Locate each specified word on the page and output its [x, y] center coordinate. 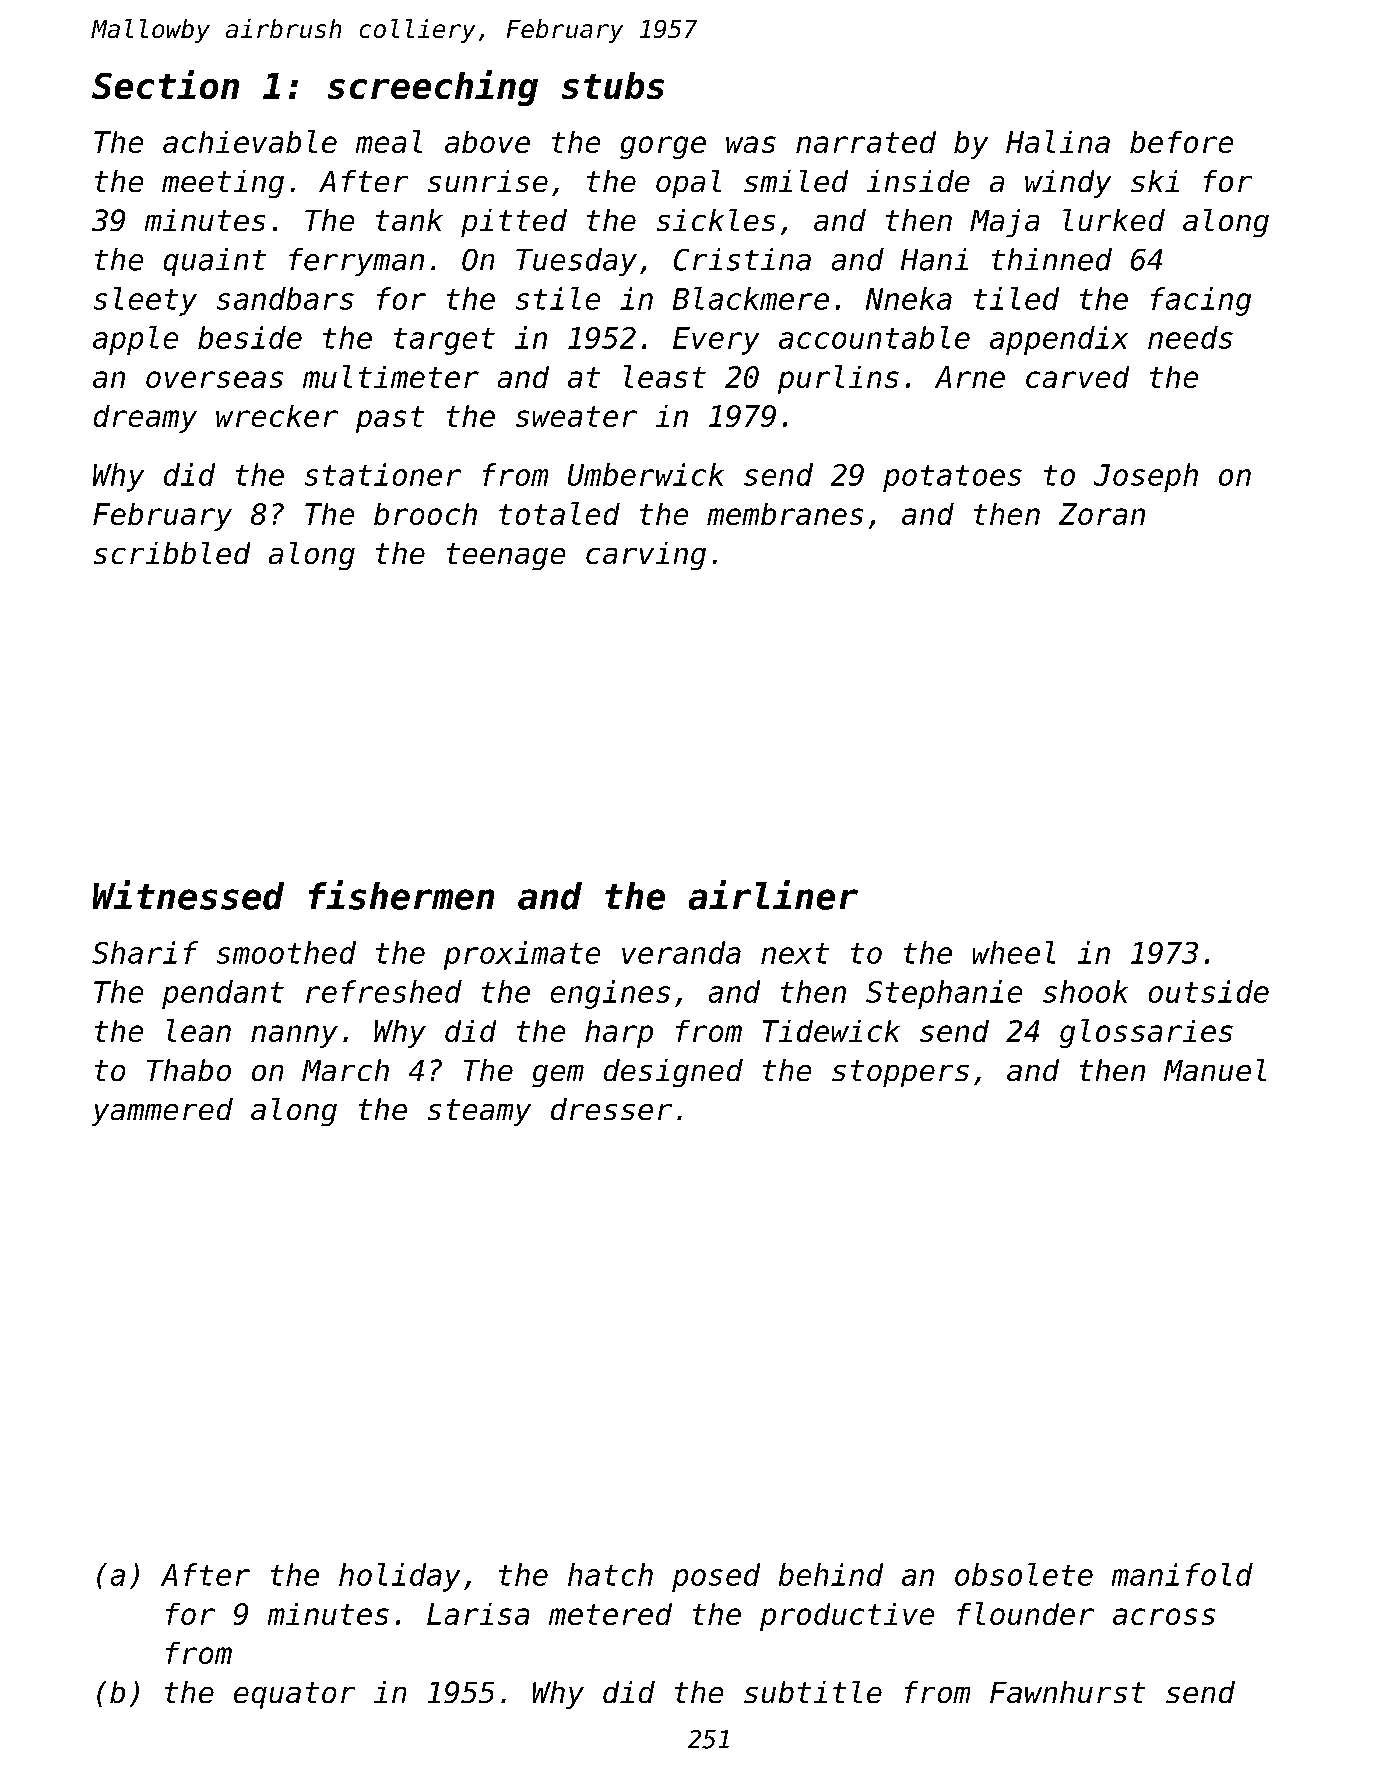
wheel [1014, 952]
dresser [611, 1109]
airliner [773, 895]
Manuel [1215, 1070]
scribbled [172, 553]
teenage [506, 556]
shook [1085, 991]
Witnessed [188, 895]
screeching [433, 88]
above [487, 142]
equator [294, 1695]
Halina [1058, 141]
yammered [162, 1112]
